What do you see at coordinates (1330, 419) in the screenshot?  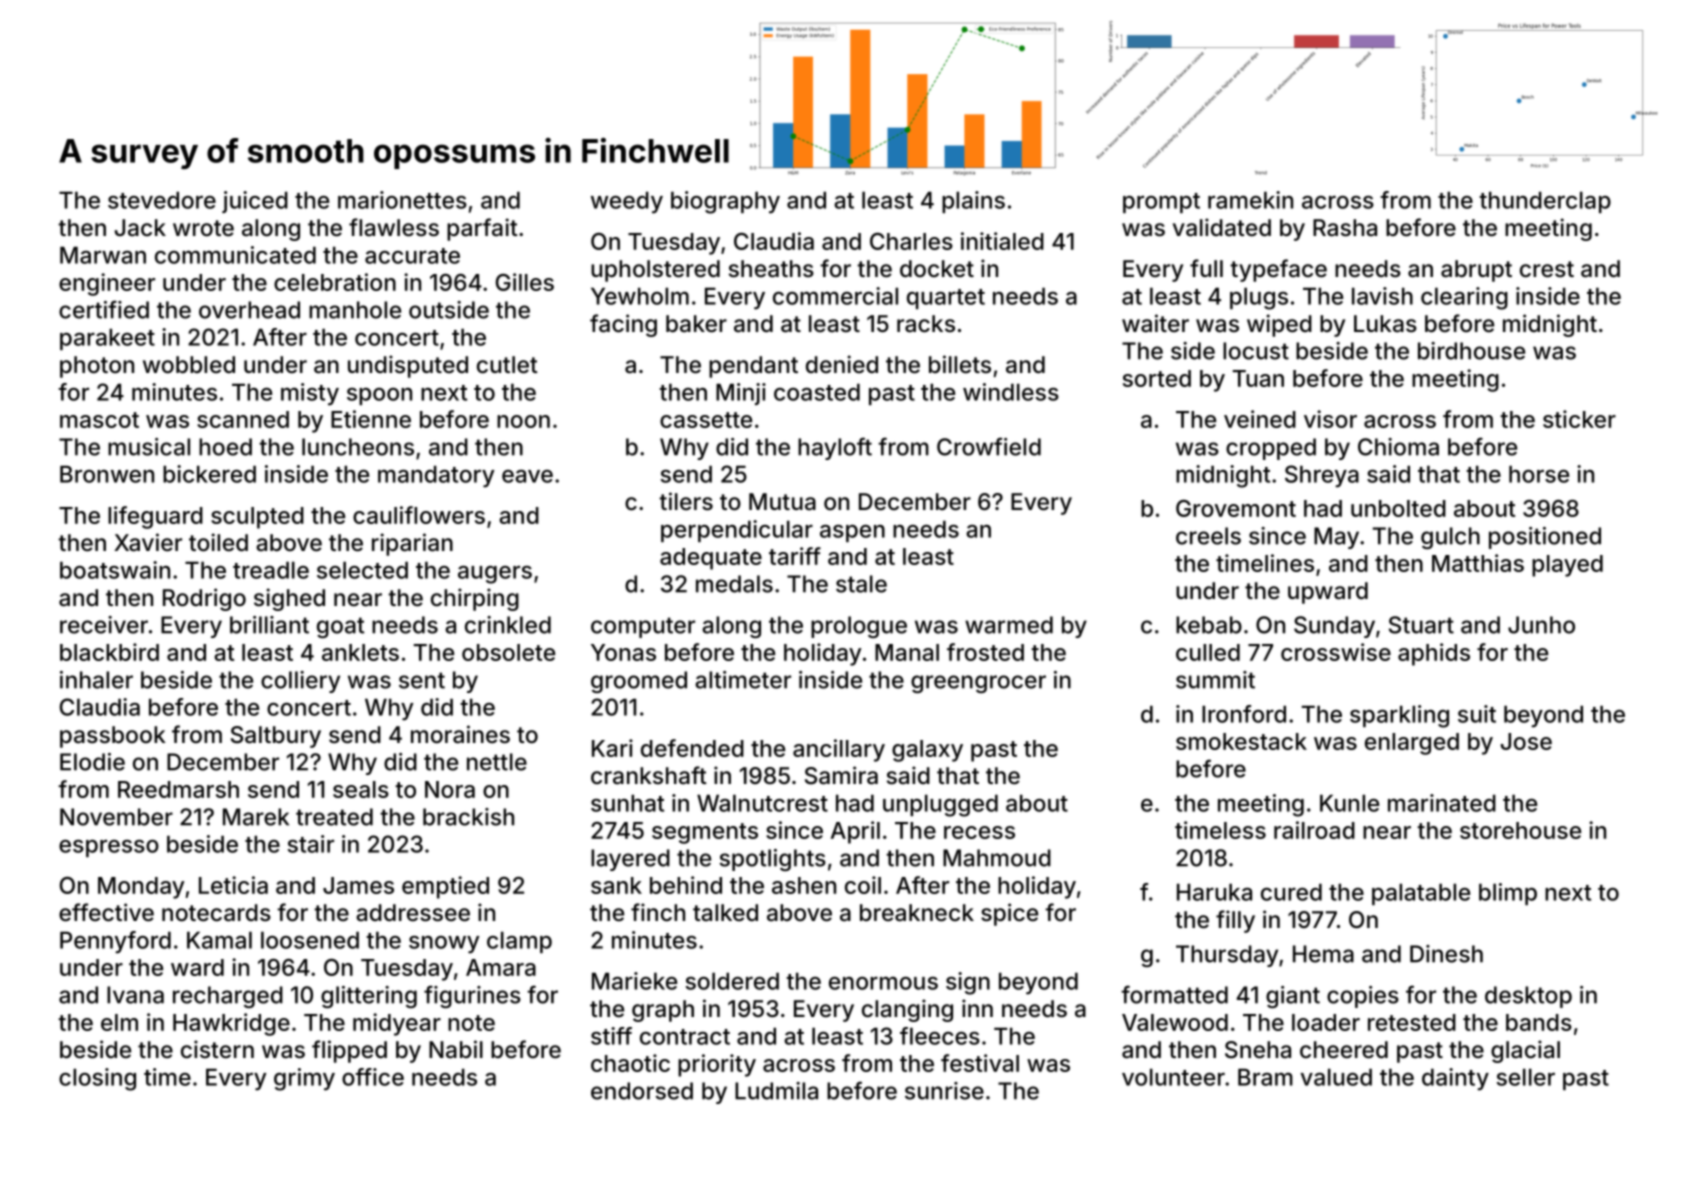 I see `visor` at bounding box center [1330, 419].
